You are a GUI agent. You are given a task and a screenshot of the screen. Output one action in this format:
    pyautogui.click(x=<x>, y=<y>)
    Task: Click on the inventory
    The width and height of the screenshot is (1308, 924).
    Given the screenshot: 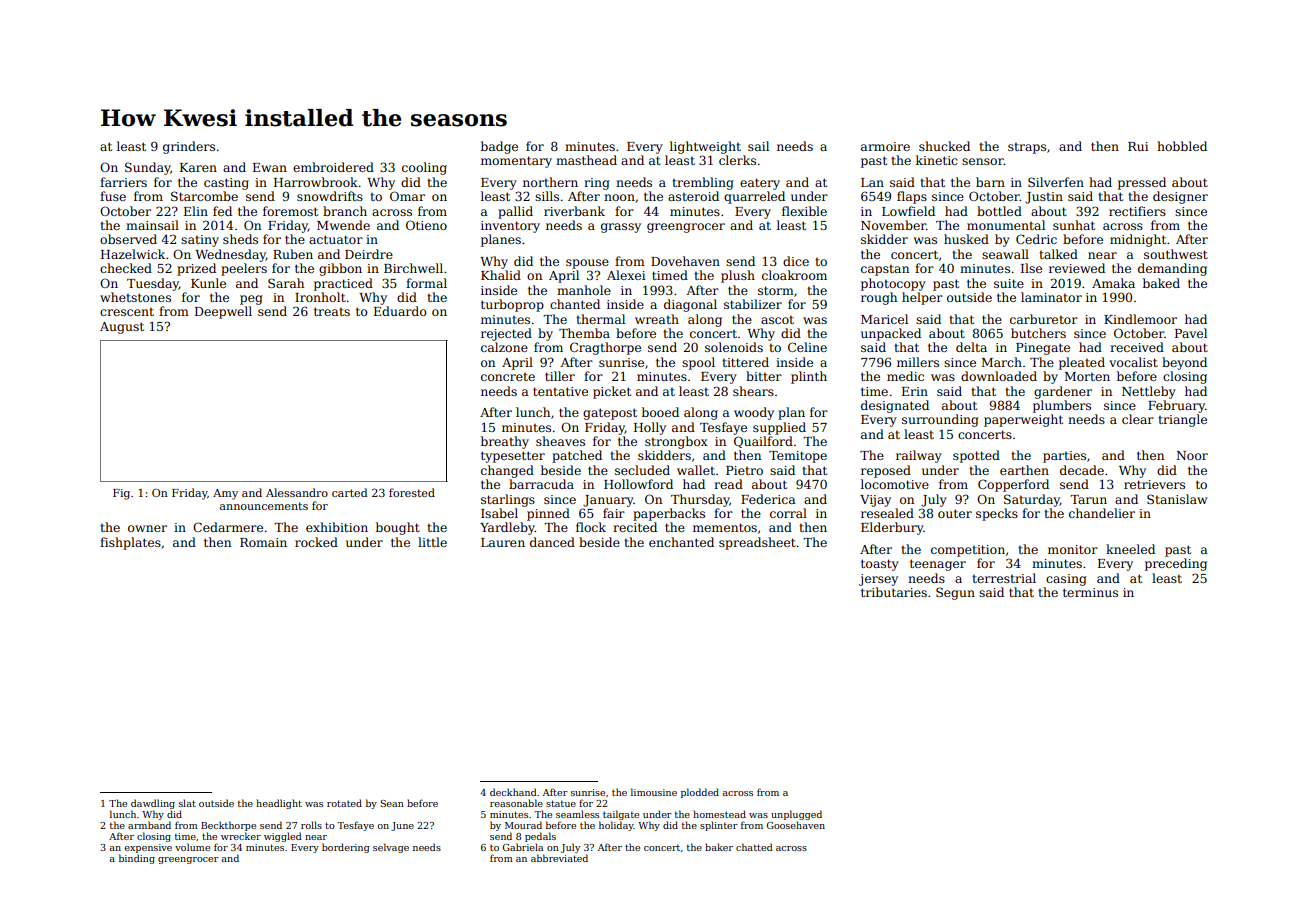 What is the action you would take?
    pyautogui.click(x=510, y=227)
